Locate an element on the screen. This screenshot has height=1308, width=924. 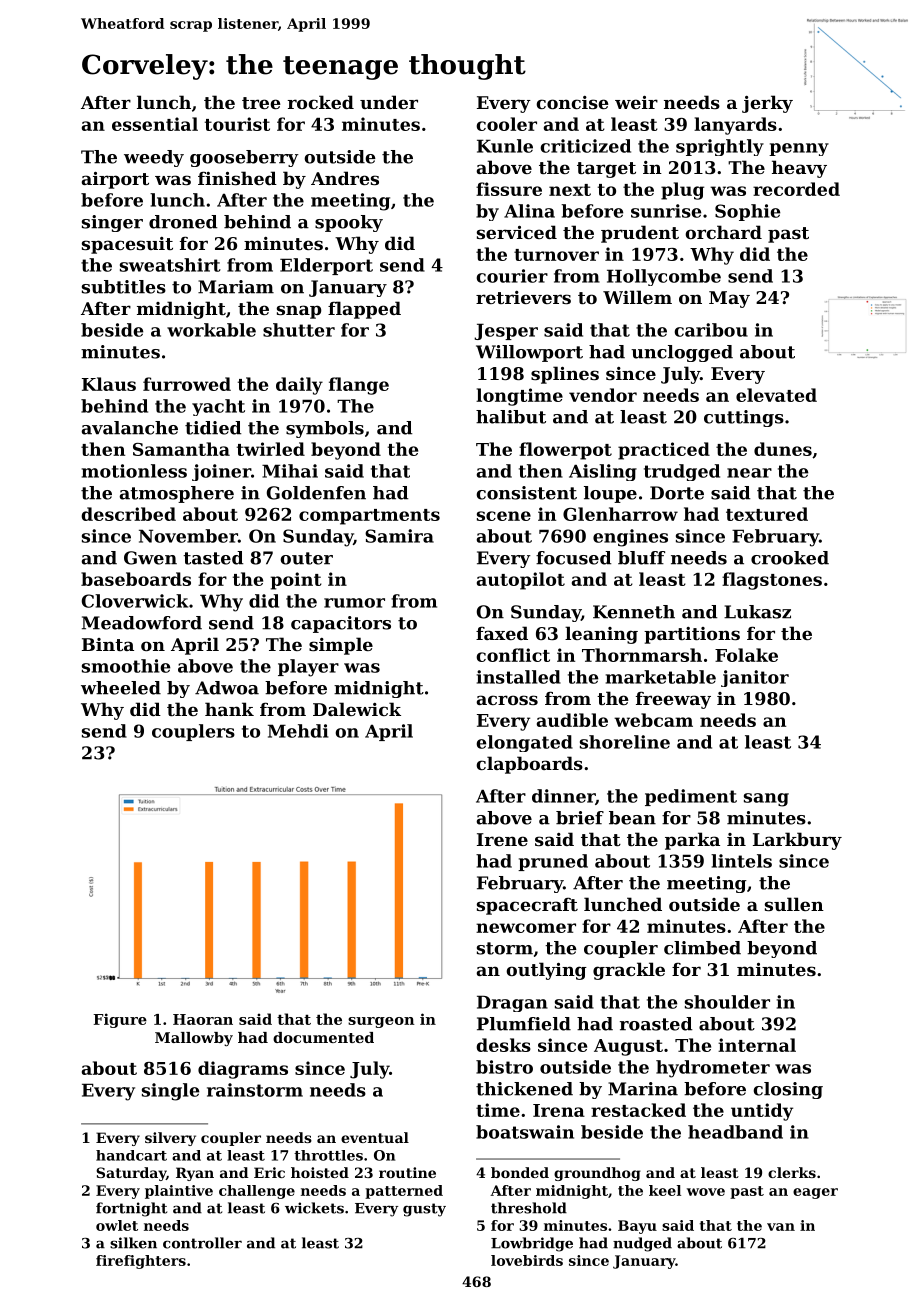
newcomer is located at coordinates (526, 928).
